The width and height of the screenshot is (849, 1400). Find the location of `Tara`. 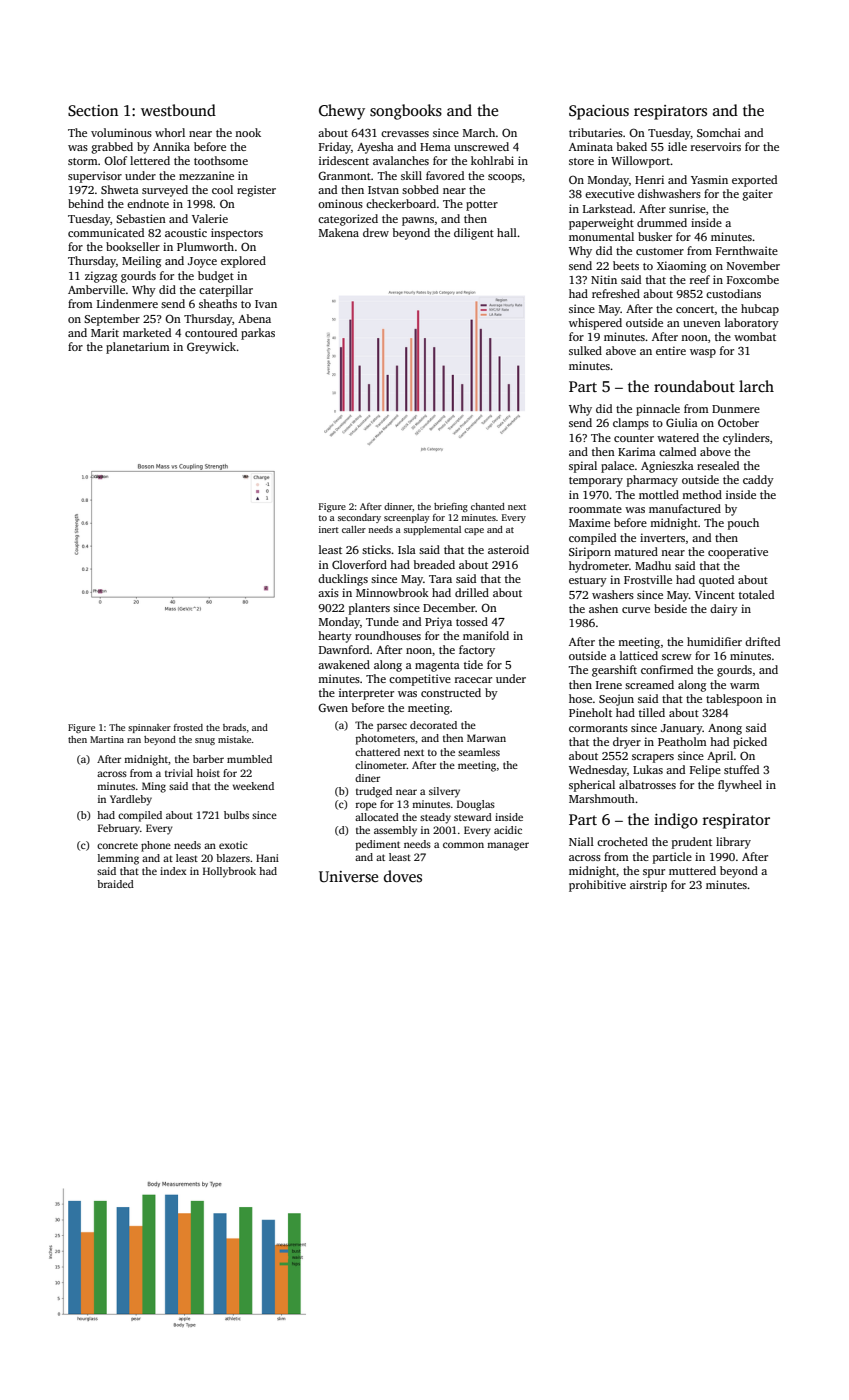

Tara is located at coordinates (440, 579).
